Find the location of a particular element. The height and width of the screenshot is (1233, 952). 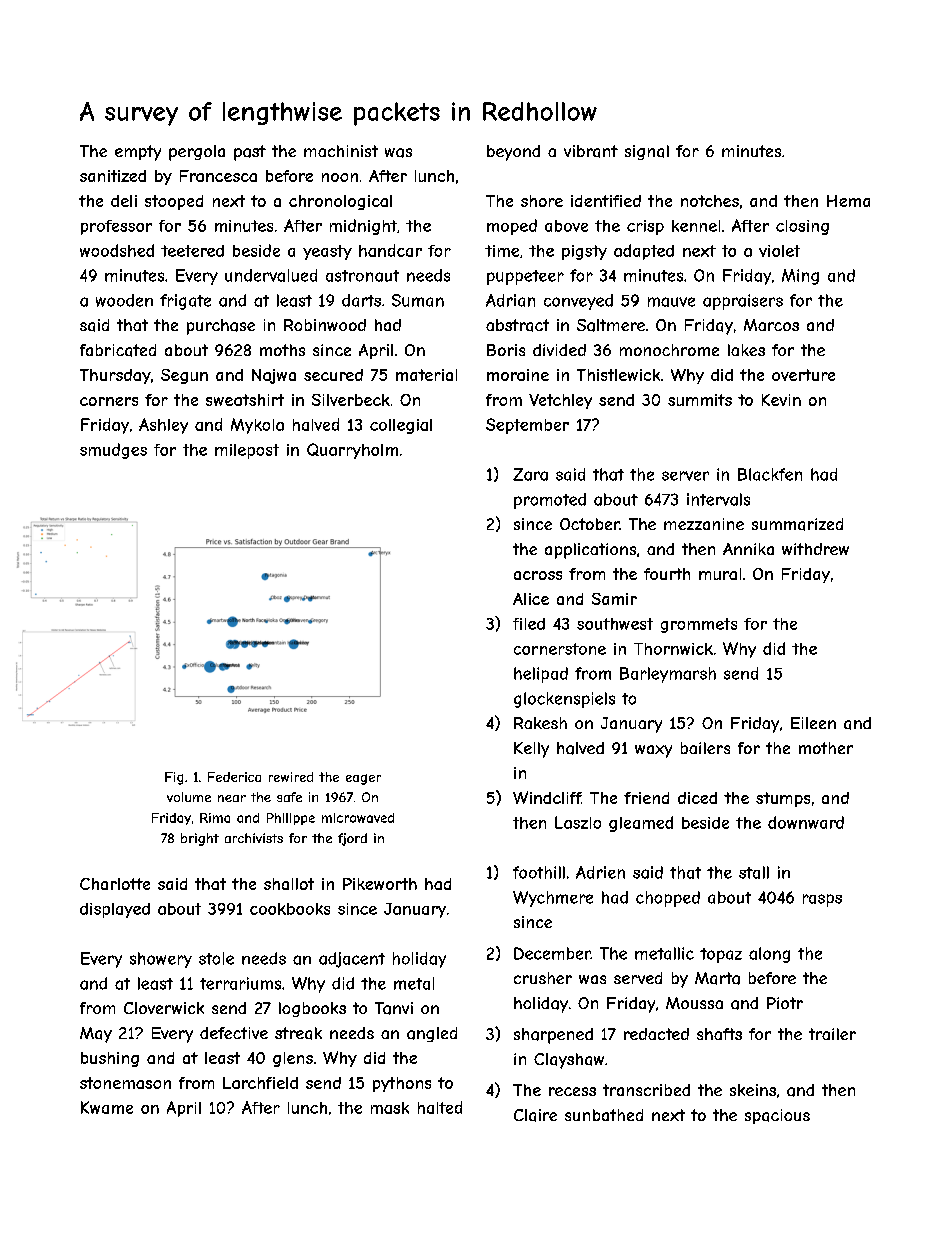

mural is located at coordinates (720, 574).
